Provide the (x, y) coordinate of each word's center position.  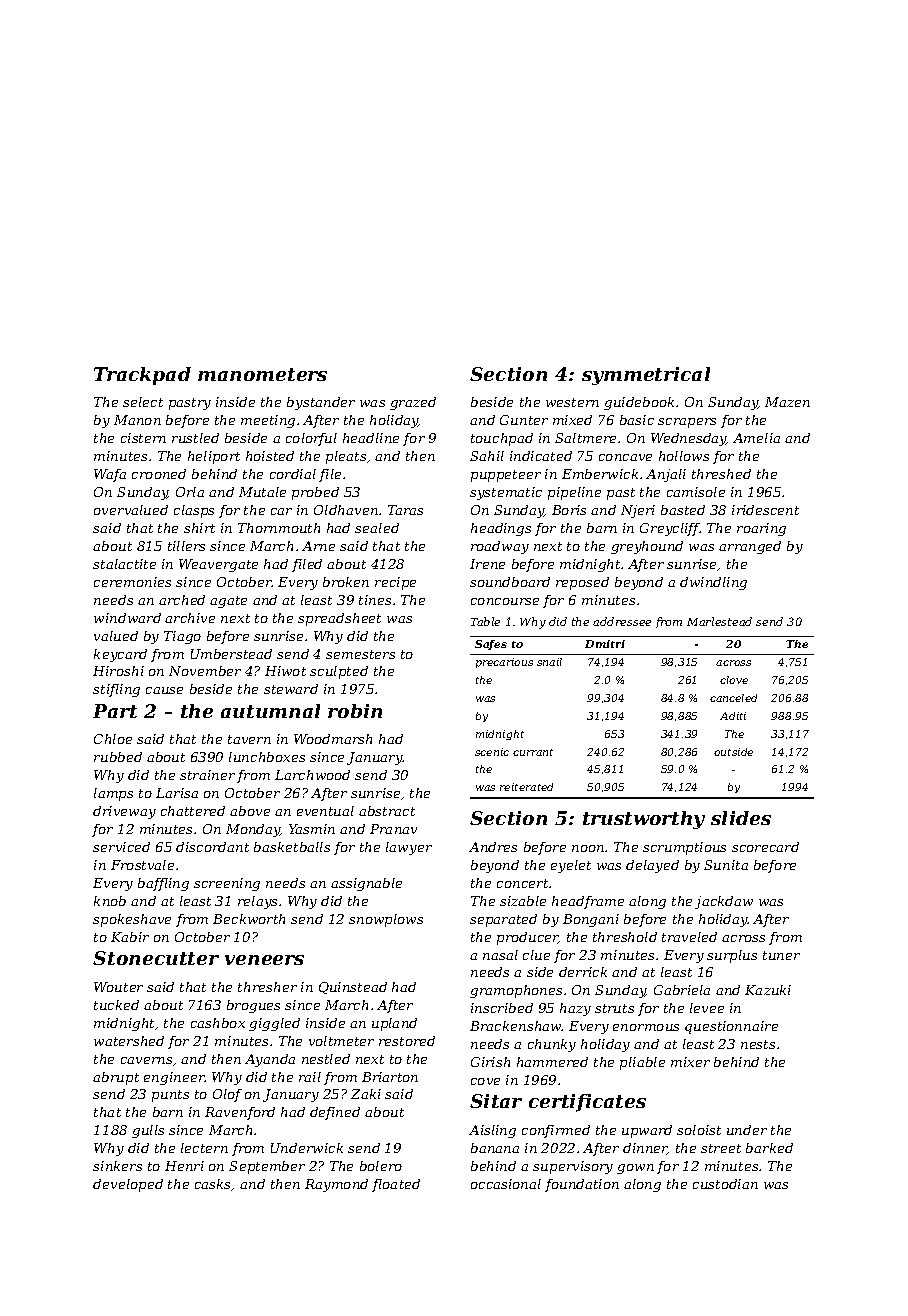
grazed (413, 403)
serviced (121, 847)
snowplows (386, 920)
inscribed (502, 1008)
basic (637, 420)
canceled (733, 698)
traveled (689, 937)
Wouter (118, 987)
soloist (699, 1130)
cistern (143, 438)
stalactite (124, 564)
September (267, 1167)
